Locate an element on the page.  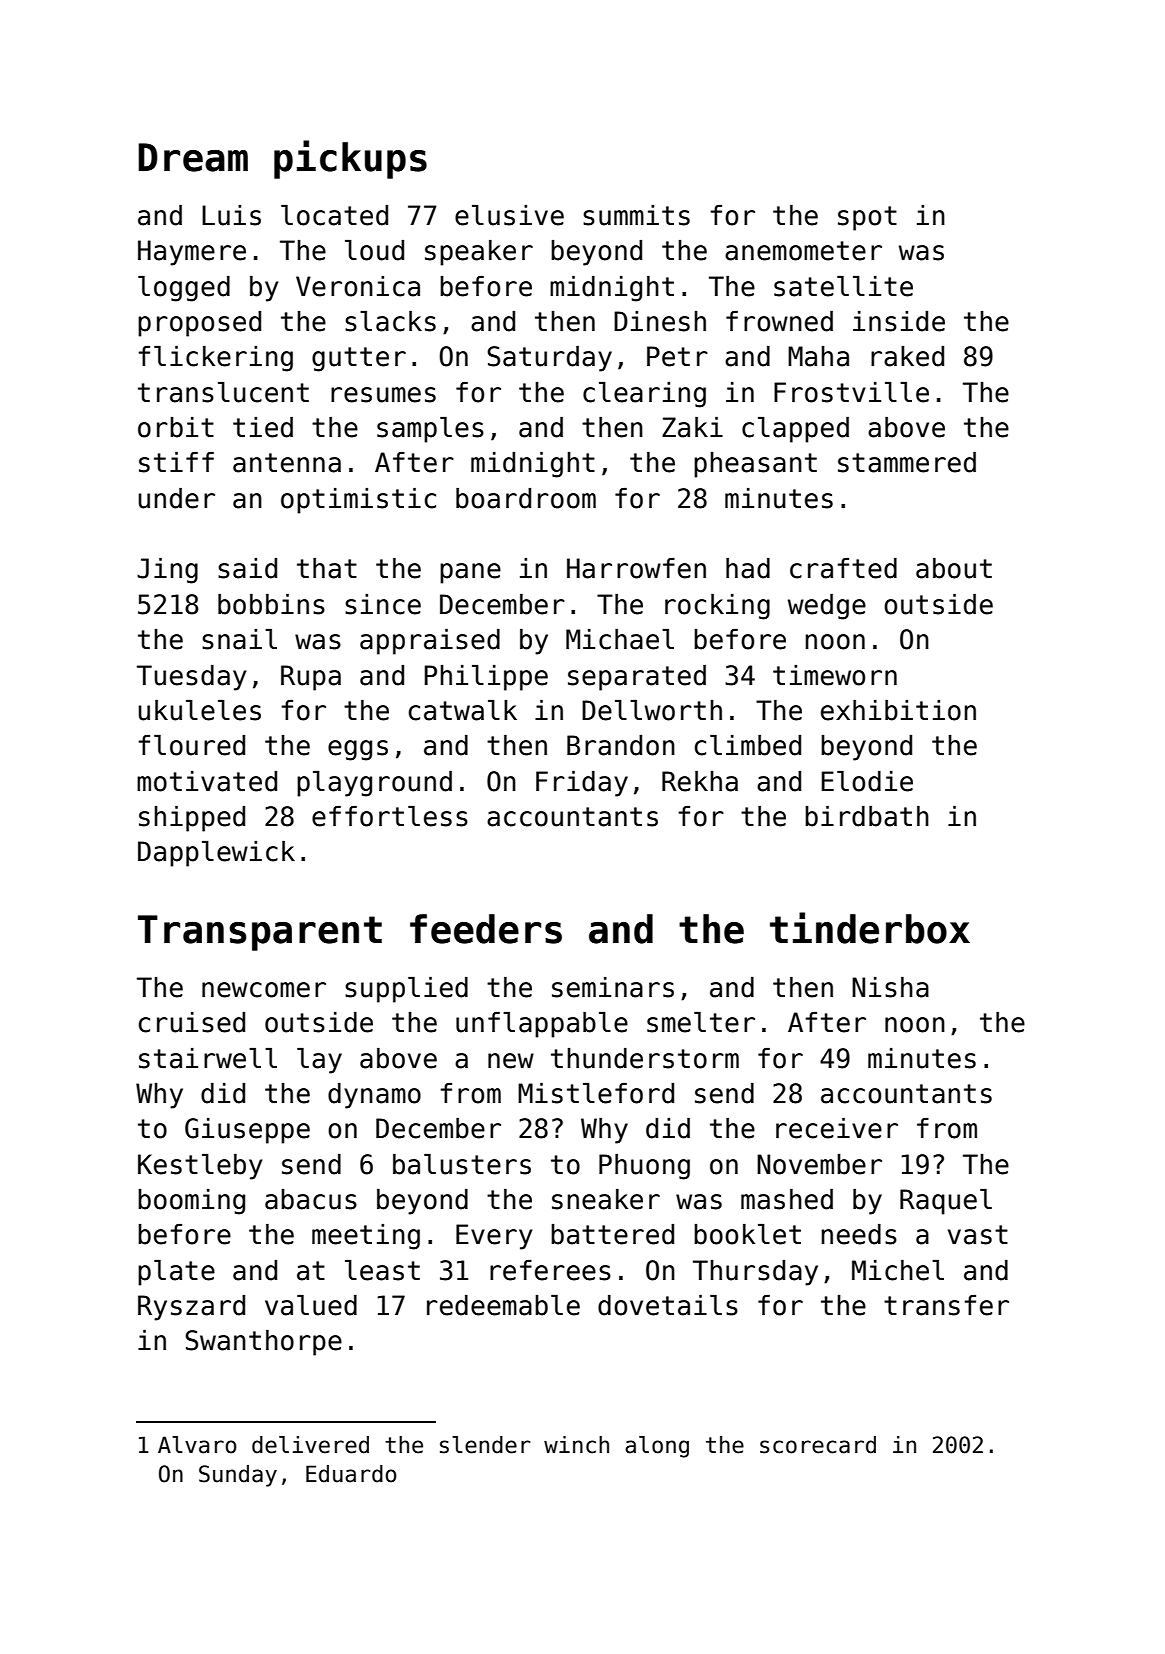
Jing is located at coordinates (167, 571).
